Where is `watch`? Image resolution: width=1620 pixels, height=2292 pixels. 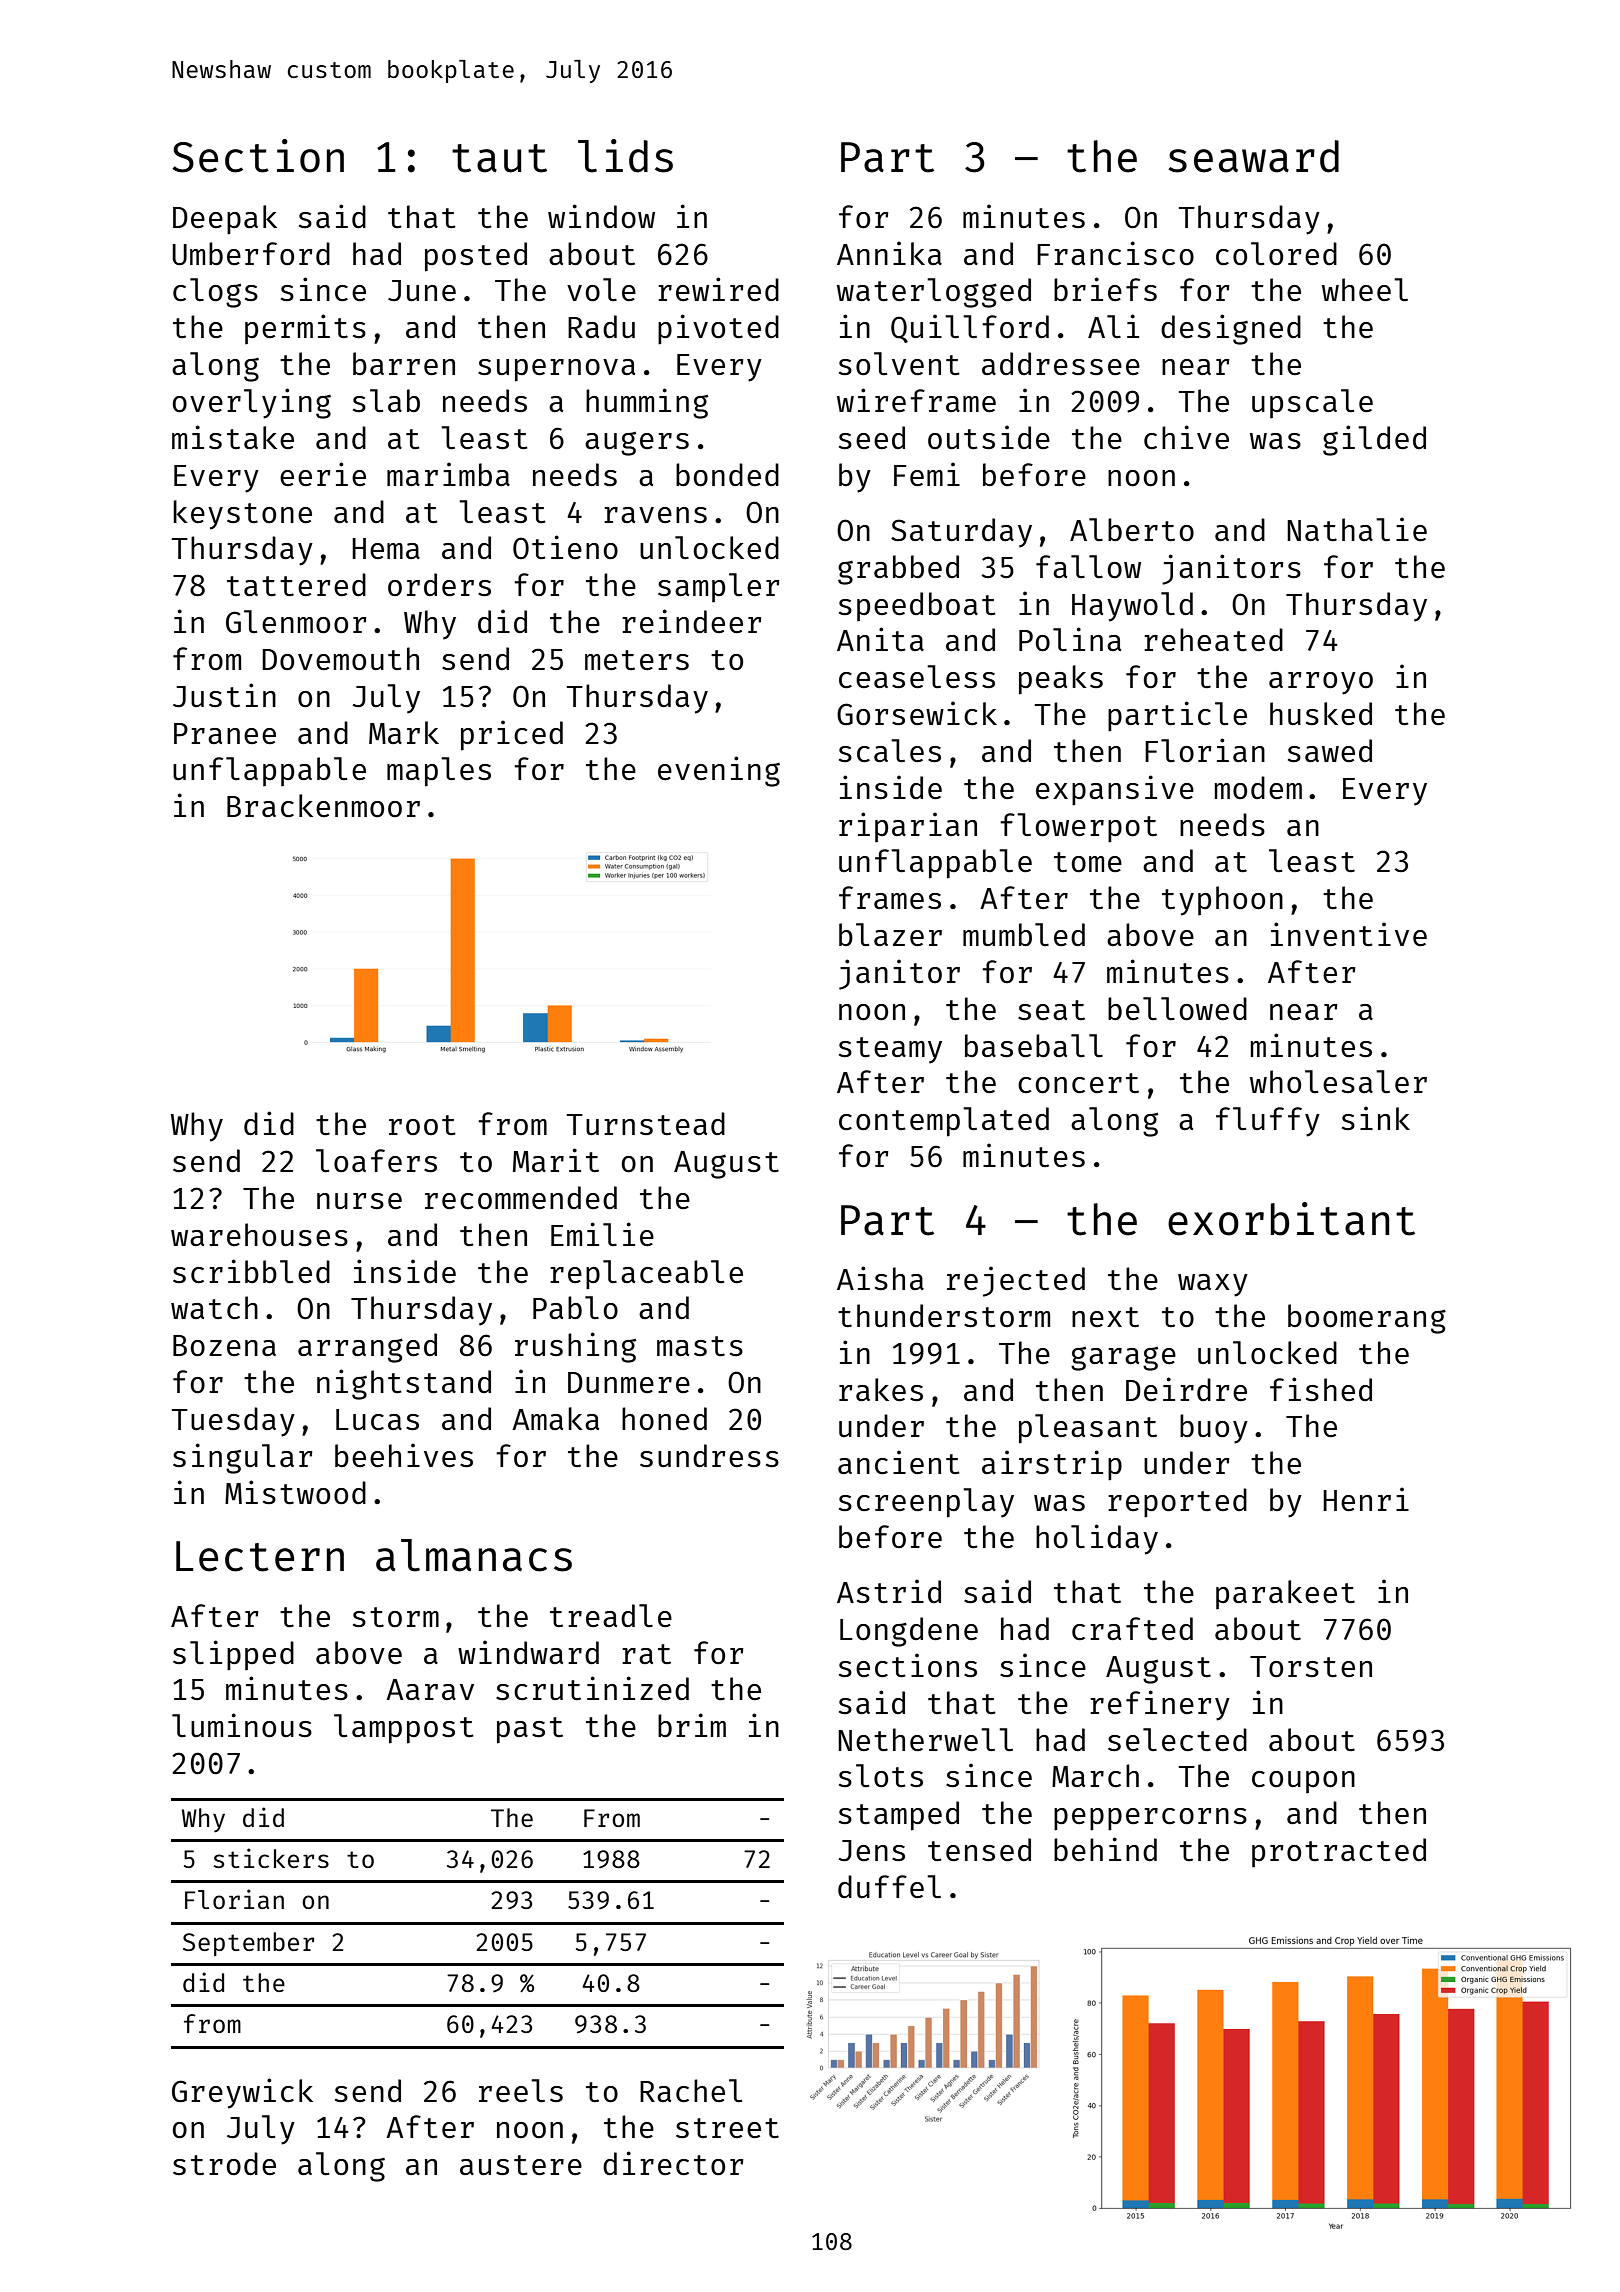 watch is located at coordinates (214, 1307).
